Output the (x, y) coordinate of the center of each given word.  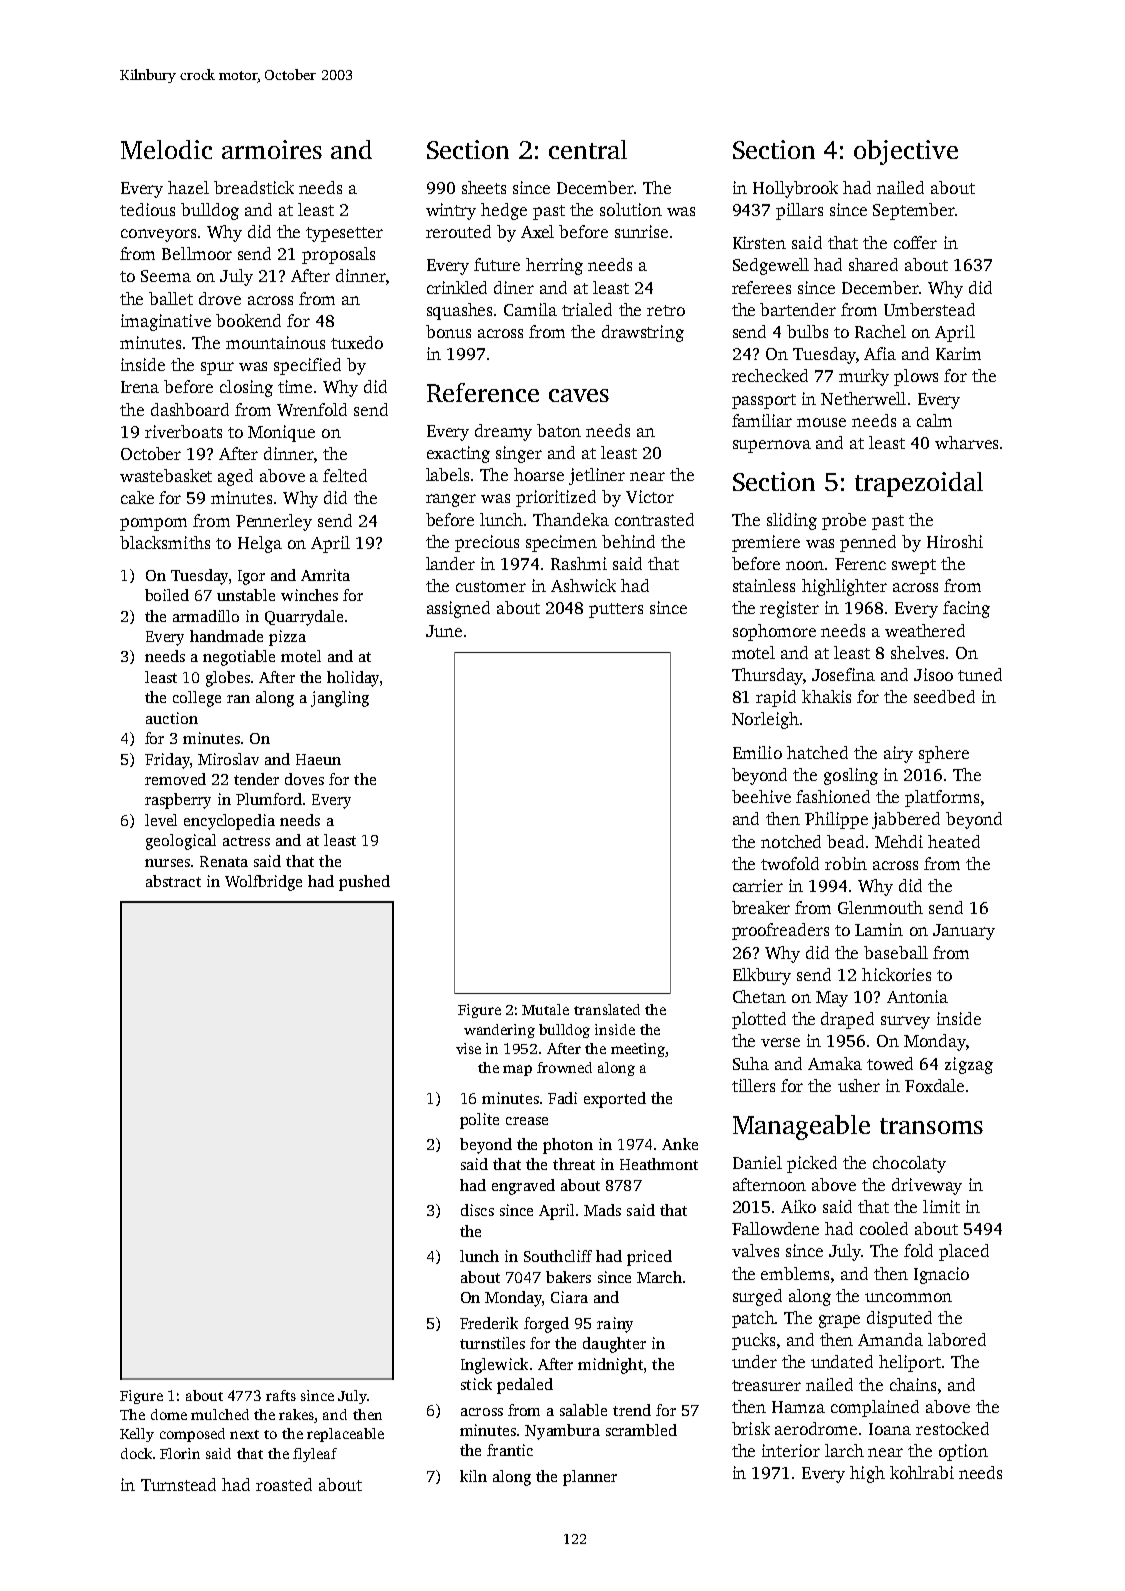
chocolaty (909, 1164)
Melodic (166, 149)
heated (954, 841)
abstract (173, 881)
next (244, 1434)
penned (868, 543)
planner (590, 1478)
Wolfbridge (263, 883)
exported (615, 1100)
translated (607, 1009)
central (588, 149)
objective (906, 152)
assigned (458, 609)
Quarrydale (304, 618)
